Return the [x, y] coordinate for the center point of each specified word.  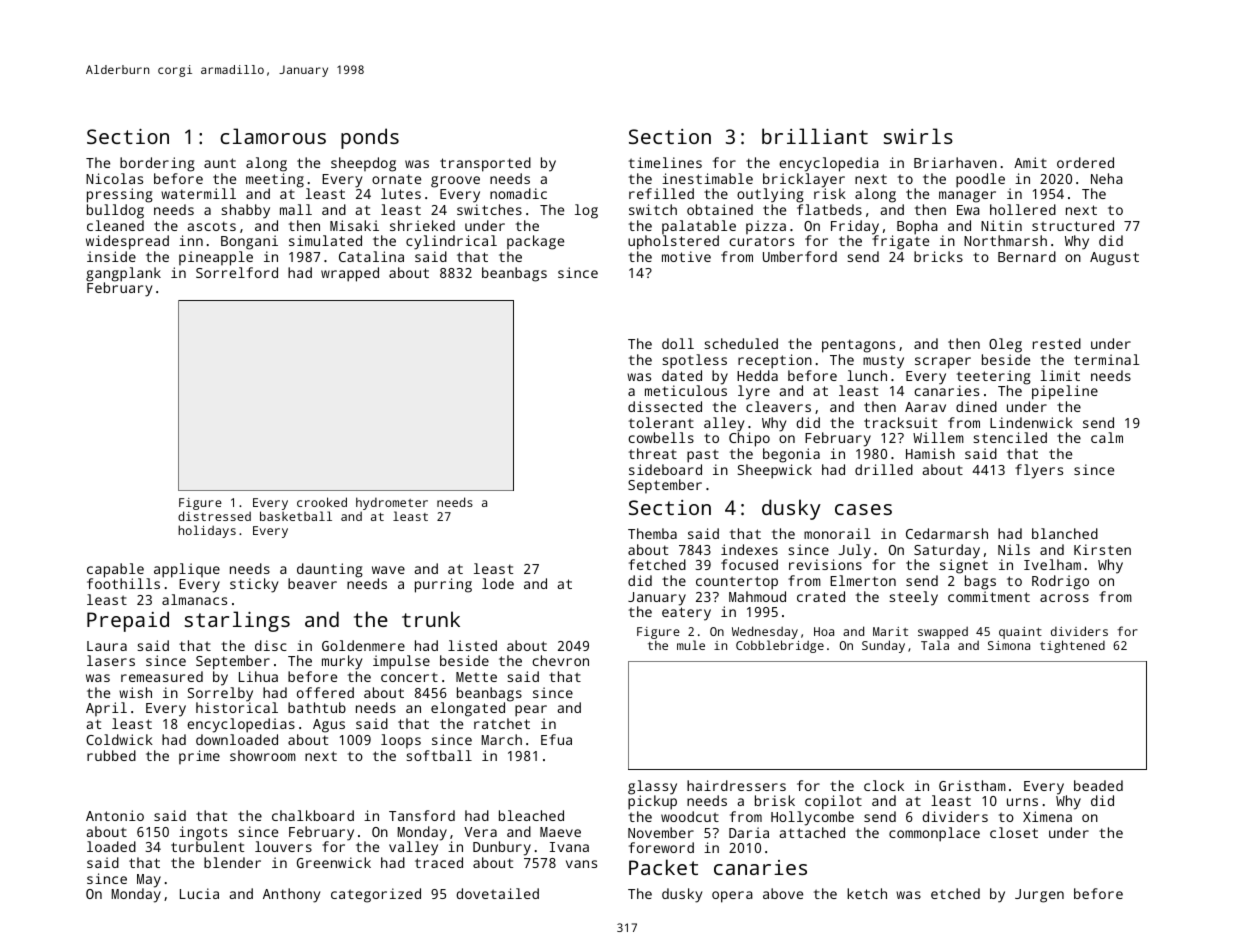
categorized [376, 895]
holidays [207, 531]
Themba [652, 533]
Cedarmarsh [947, 533]
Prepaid [128, 621]
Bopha [917, 227]
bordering [157, 164]
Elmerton [863, 580]
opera [732, 897]
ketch [867, 893]
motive [686, 256]
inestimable [707, 178]
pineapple [216, 258]
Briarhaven [955, 162]
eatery [686, 614]
